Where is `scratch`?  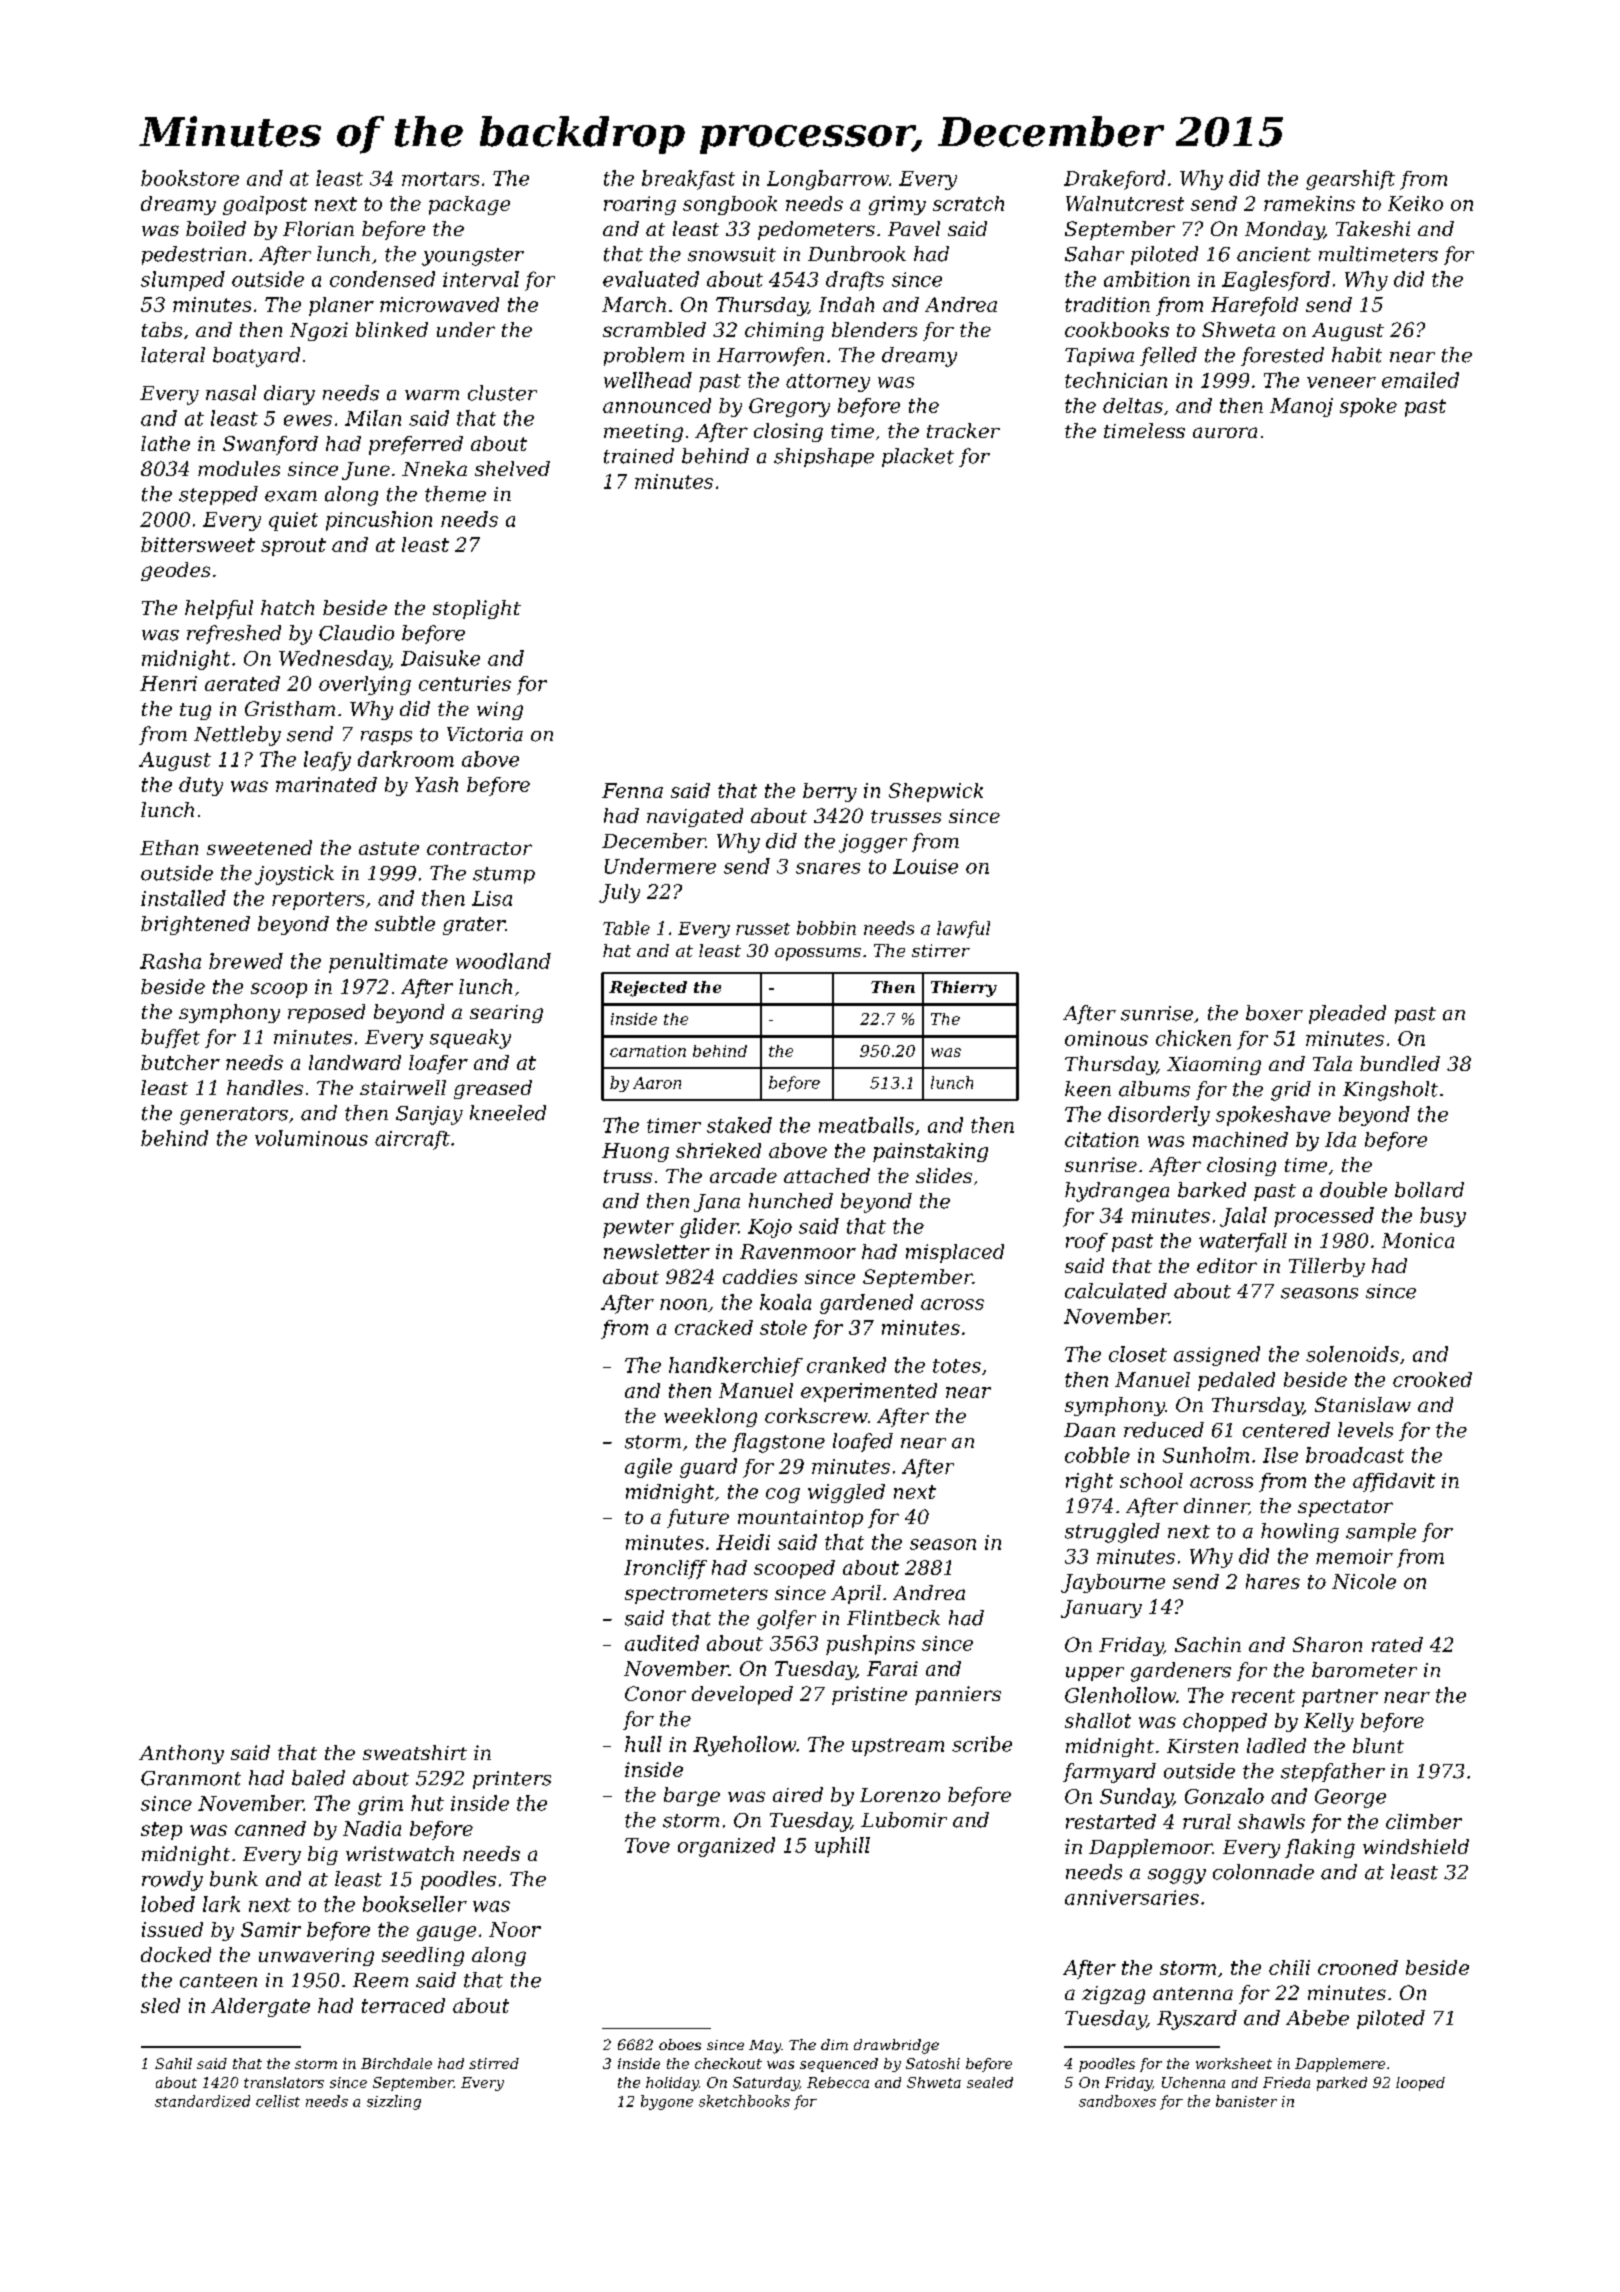
scratch is located at coordinates (968, 203).
